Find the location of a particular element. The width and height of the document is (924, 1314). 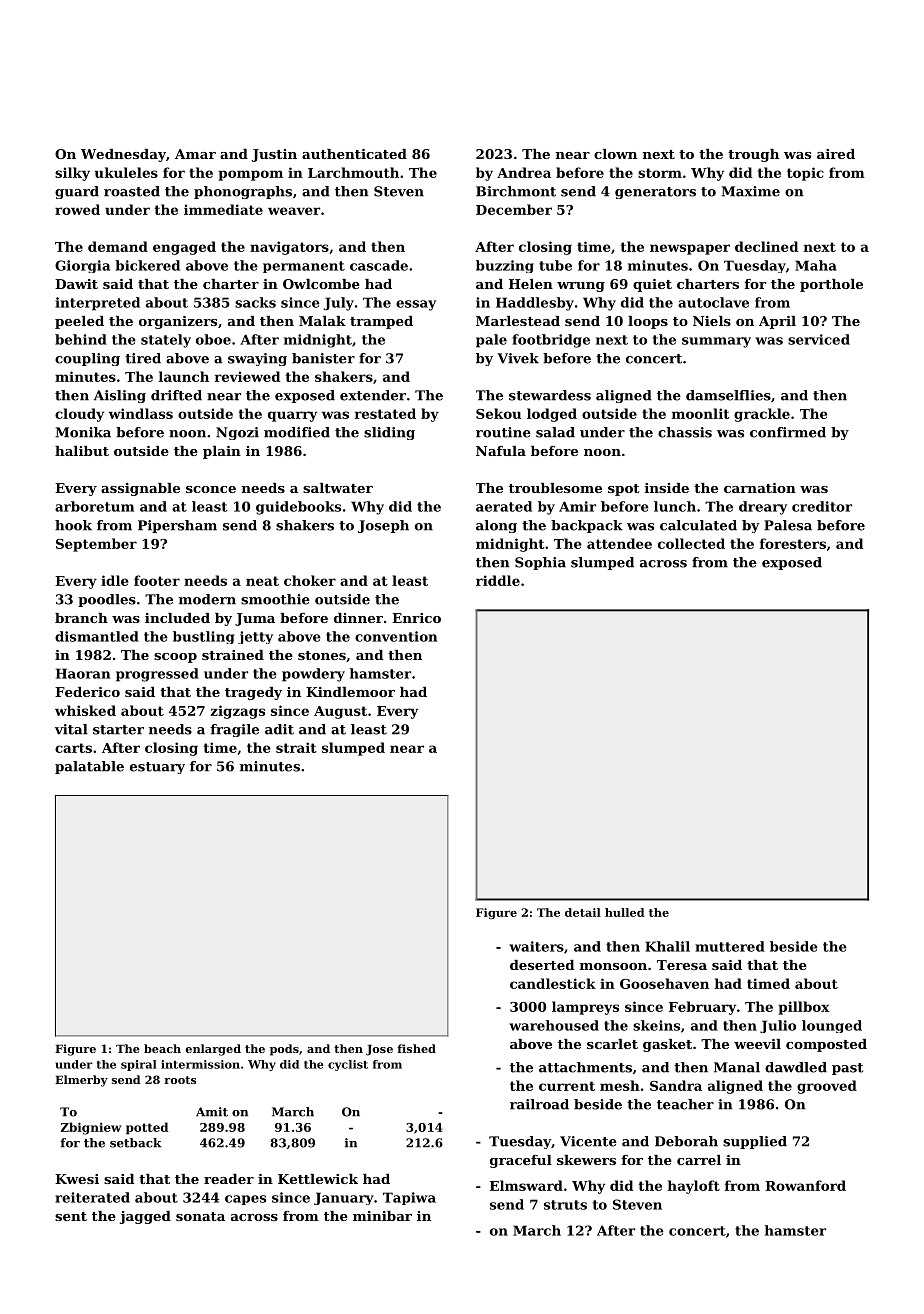

detail is located at coordinates (583, 912).
